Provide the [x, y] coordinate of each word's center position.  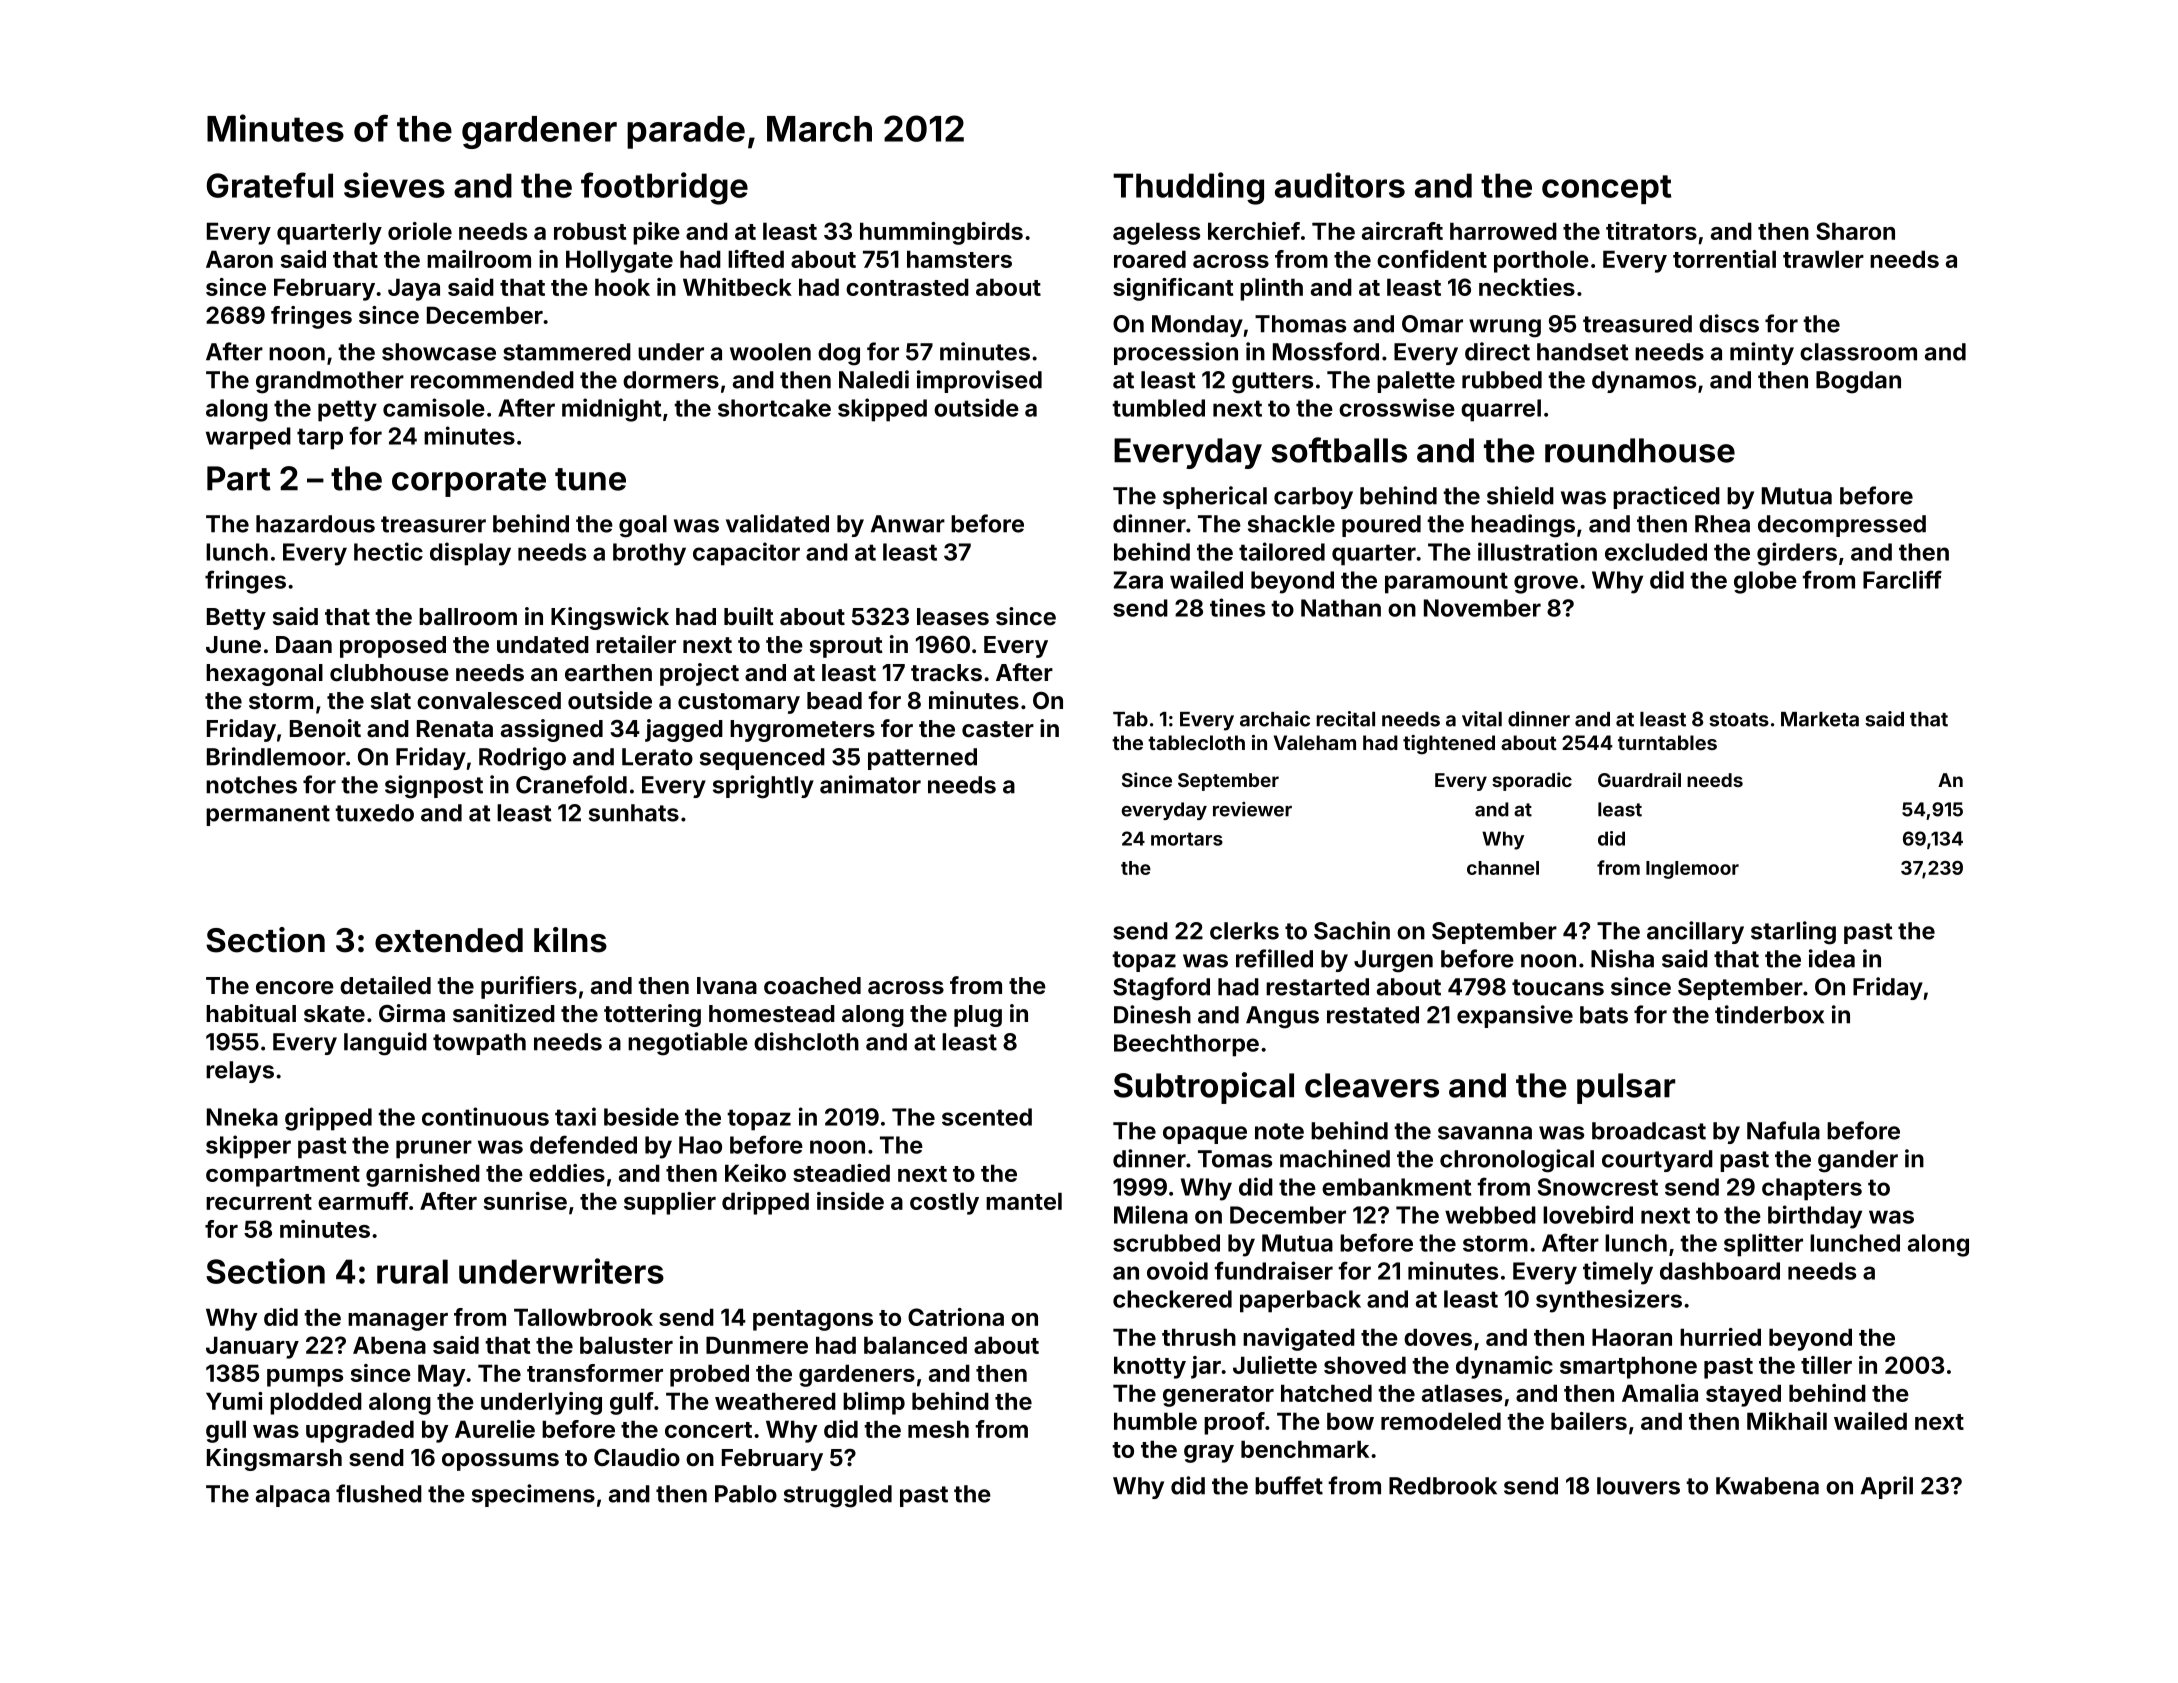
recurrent [259, 1202]
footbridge [664, 188]
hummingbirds [941, 233]
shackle [1291, 524]
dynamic [1504, 1367]
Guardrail [1639, 779]
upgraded [360, 1431]
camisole [434, 407]
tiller [1826, 1365]
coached [812, 985]
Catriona [956, 1317]
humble [1155, 1421]
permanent [268, 815]
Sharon [1855, 231]
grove [1546, 584]
